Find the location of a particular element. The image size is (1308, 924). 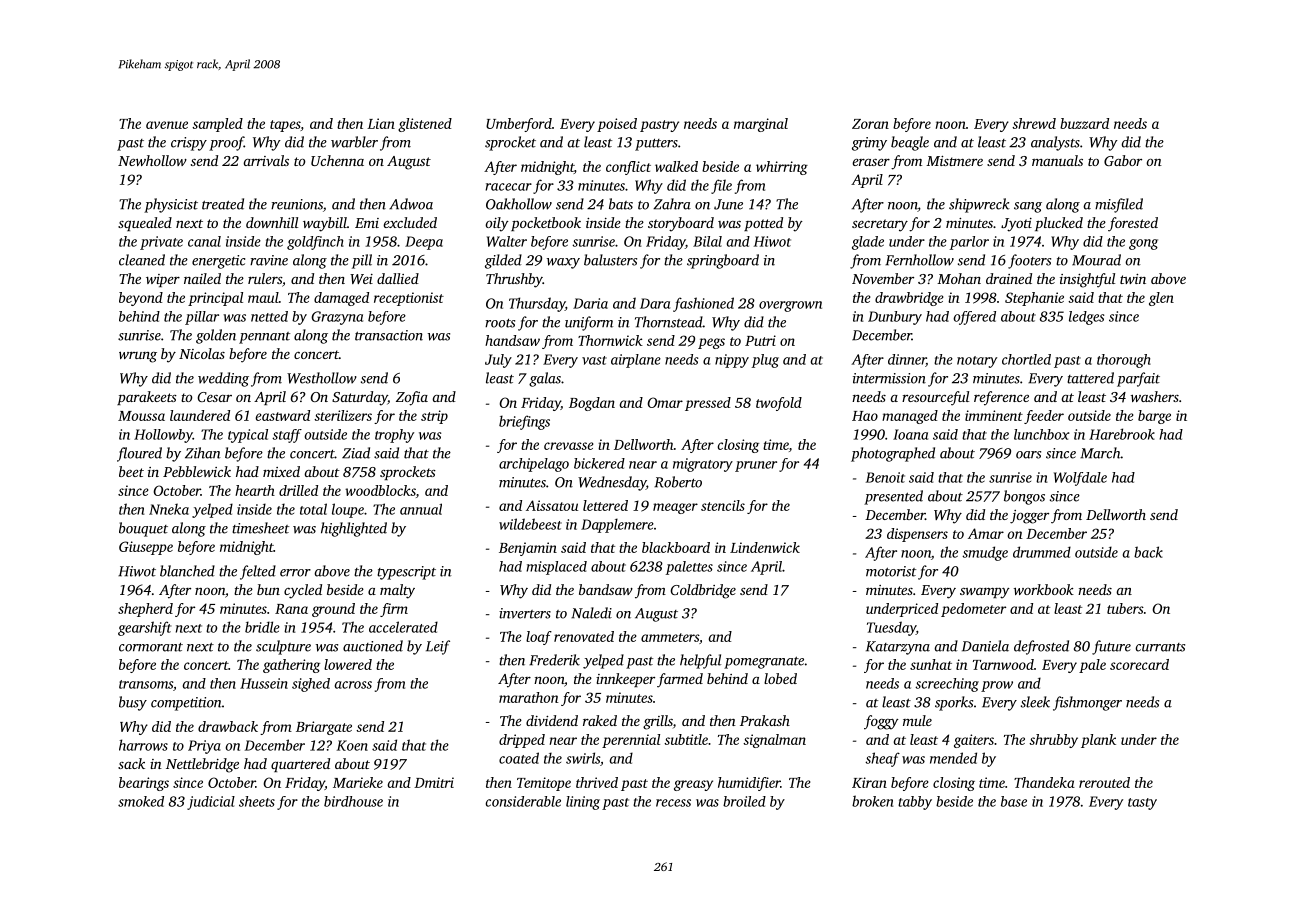

meager is located at coordinates (675, 508).
